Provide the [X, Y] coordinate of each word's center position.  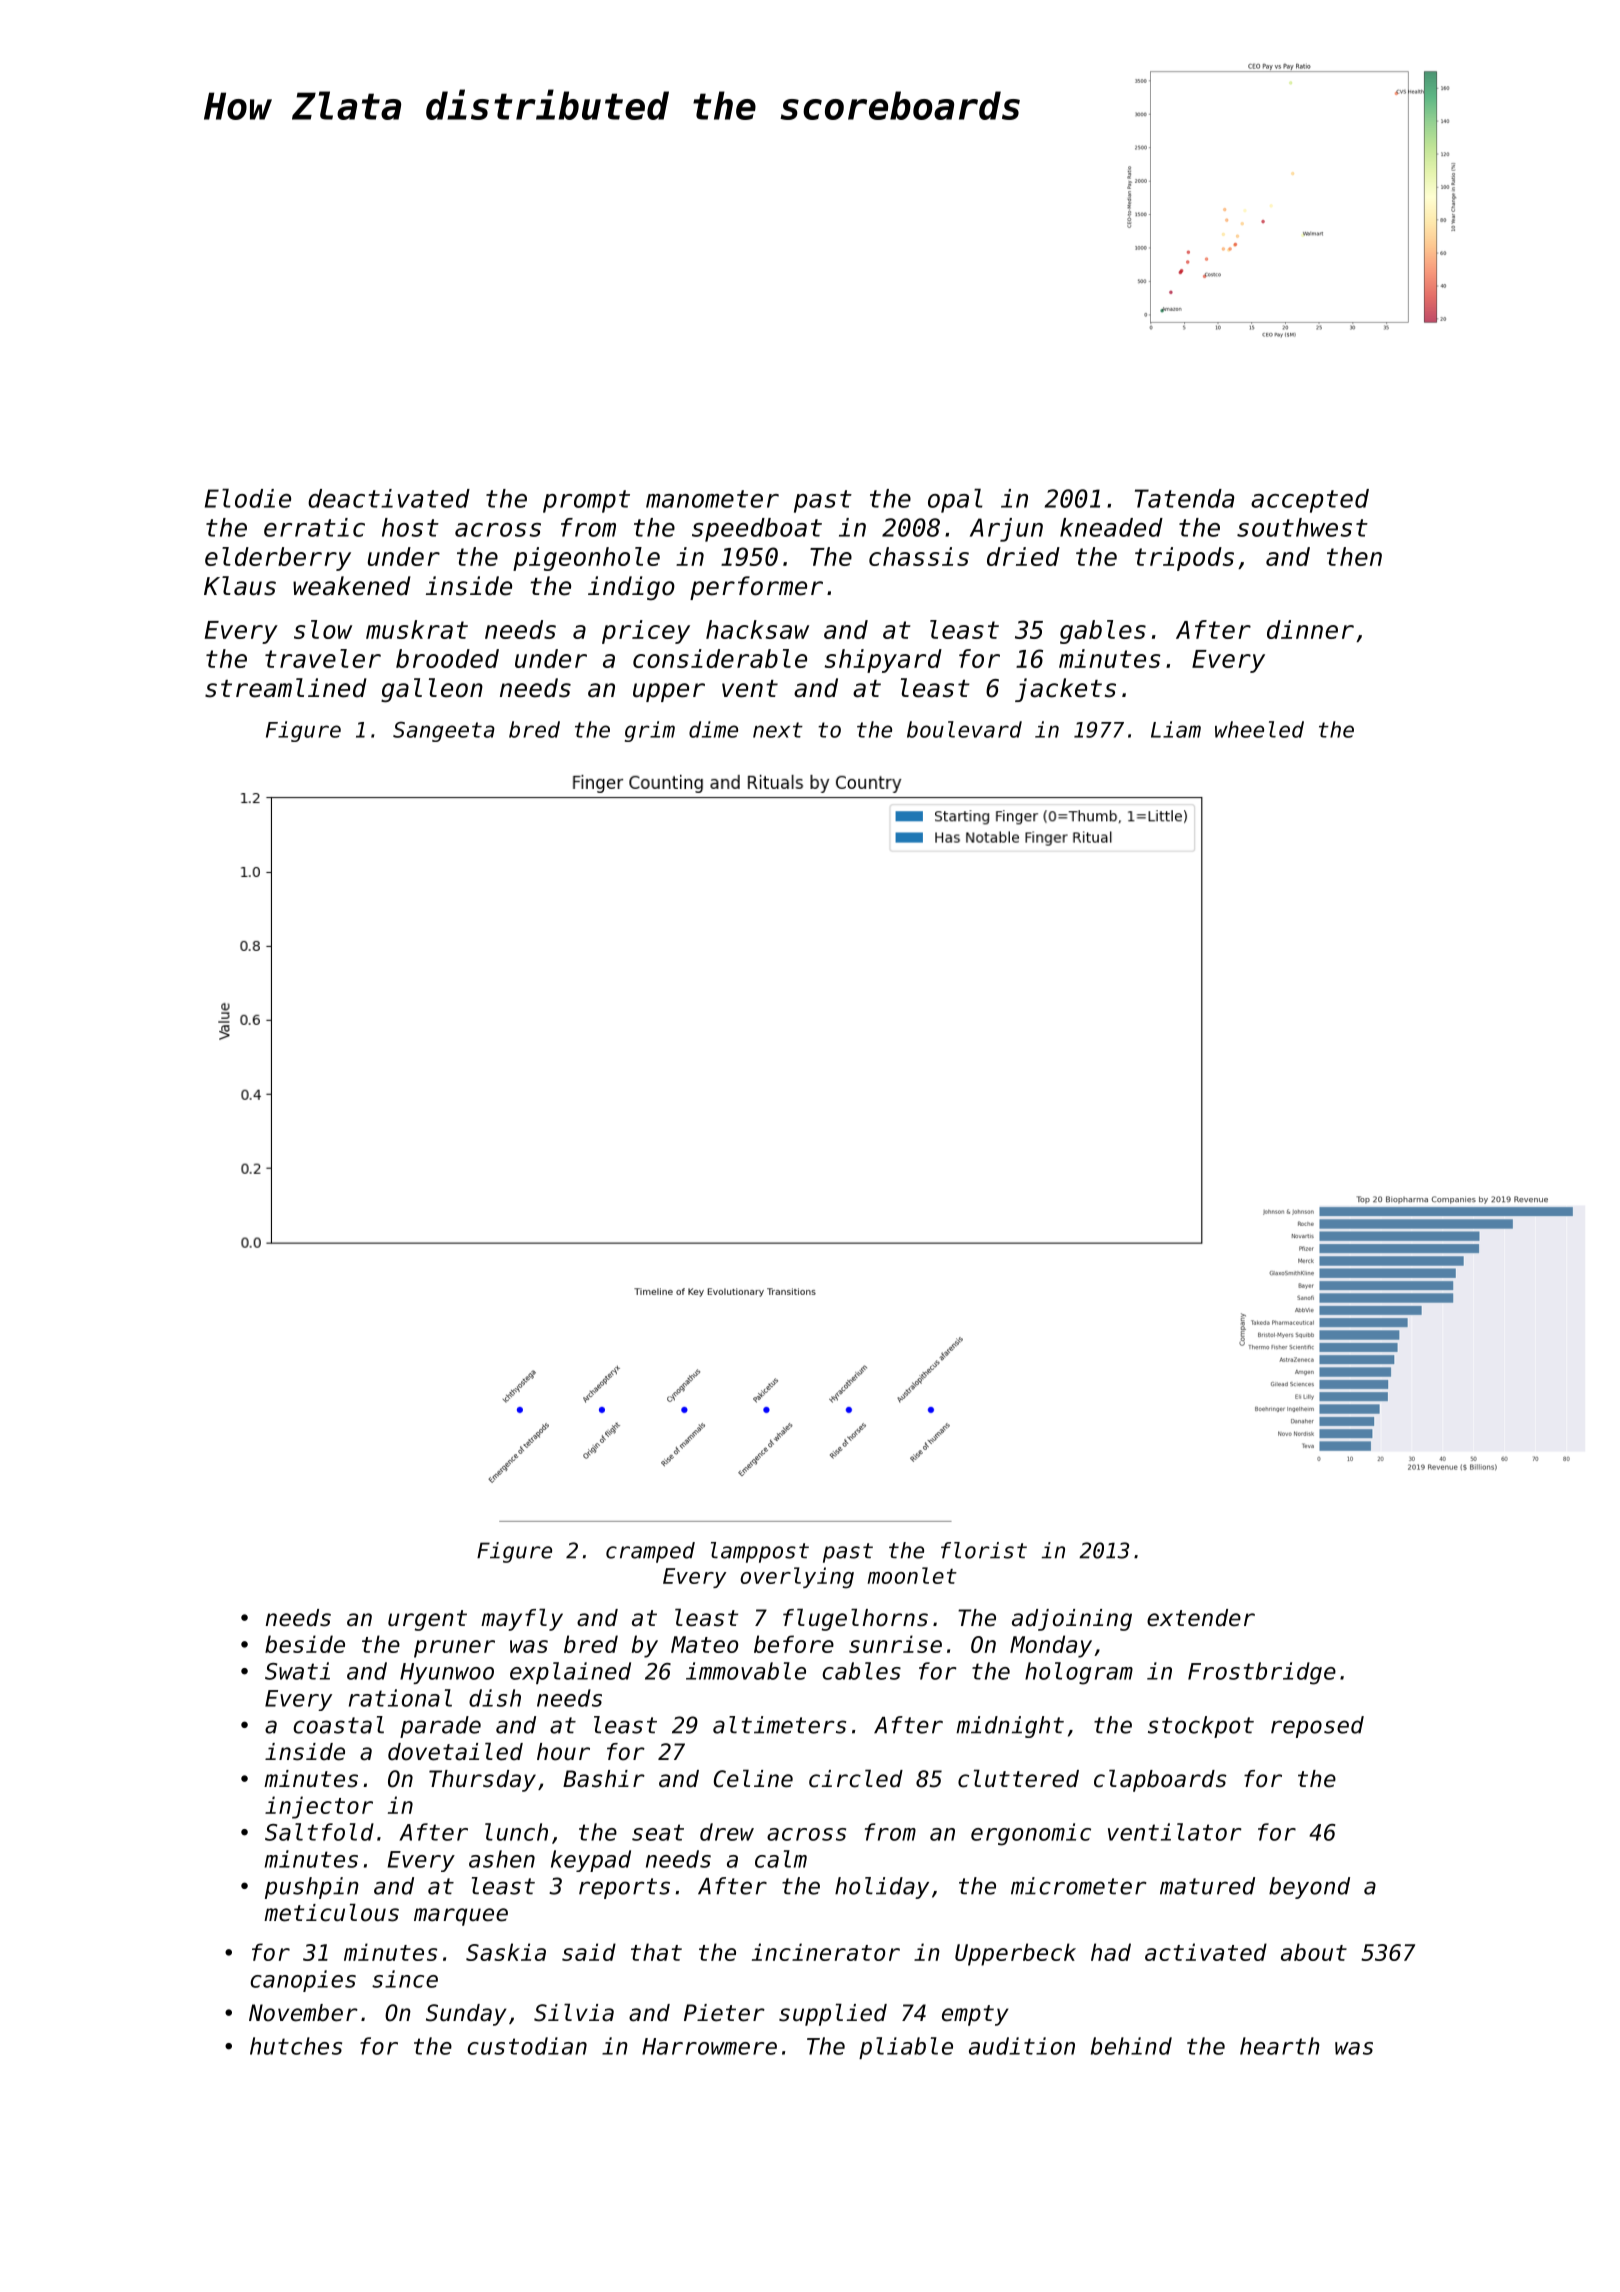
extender [1201, 1618]
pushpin [312, 1888]
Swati [297, 1671]
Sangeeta [444, 731]
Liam [1176, 729]
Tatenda [1184, 498]
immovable [746, 1671]
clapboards [1160, 1780]
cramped [650, 1552]
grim [650, 731]
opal [955, 500]
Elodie [248, 498]
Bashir [604, 1779]
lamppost [760, 1552]
